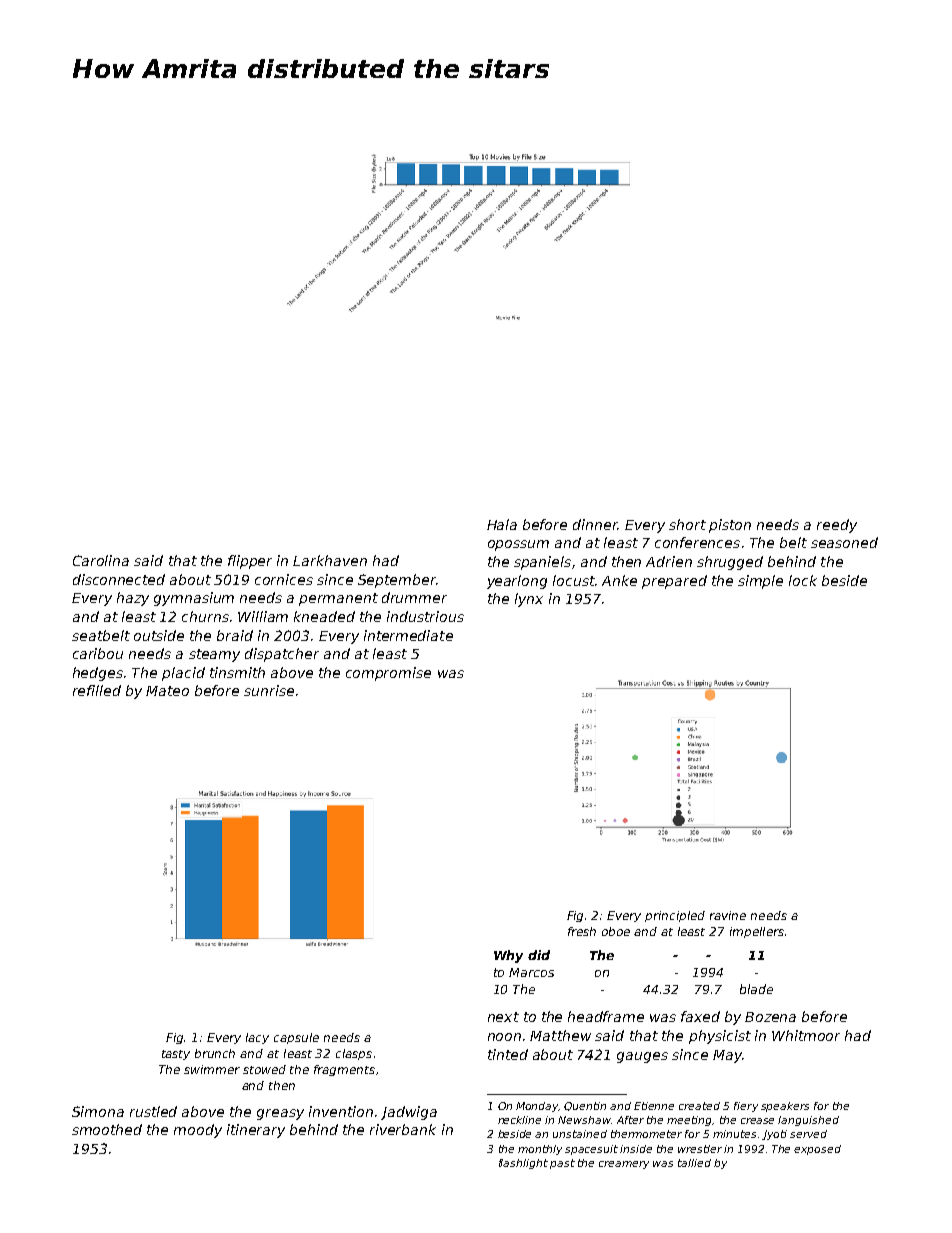 Image resolution: width=952 pixels, height=1233 pixels. Describe the element at coordinates (582, 931) in the page. I see `fresh` at that location.
